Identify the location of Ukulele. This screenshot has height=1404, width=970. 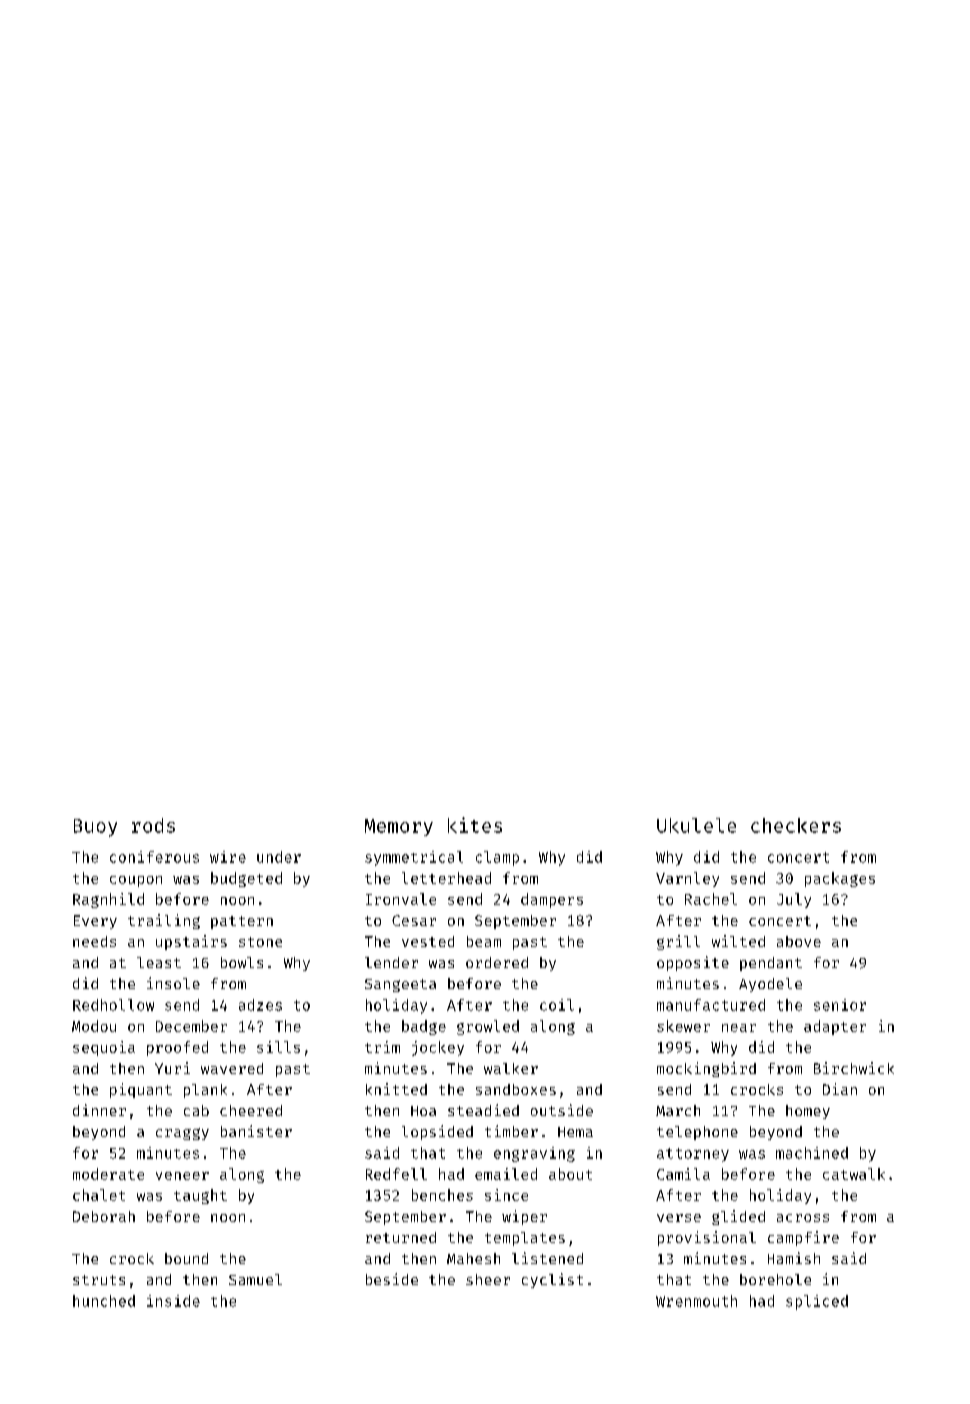
(696, 825).
